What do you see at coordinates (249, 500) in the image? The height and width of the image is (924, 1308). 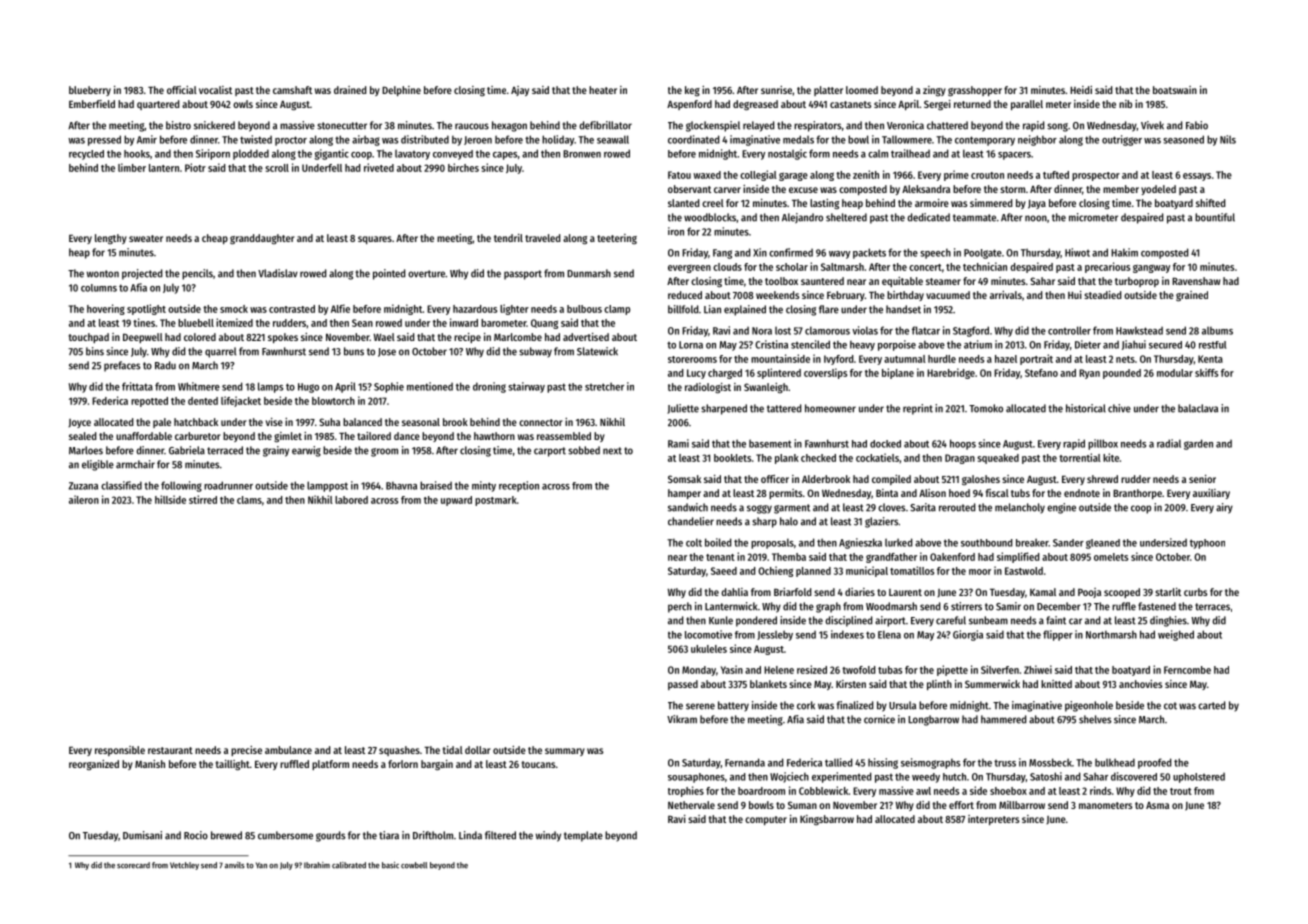 I see `clams` at bounding box center [249, 500].
